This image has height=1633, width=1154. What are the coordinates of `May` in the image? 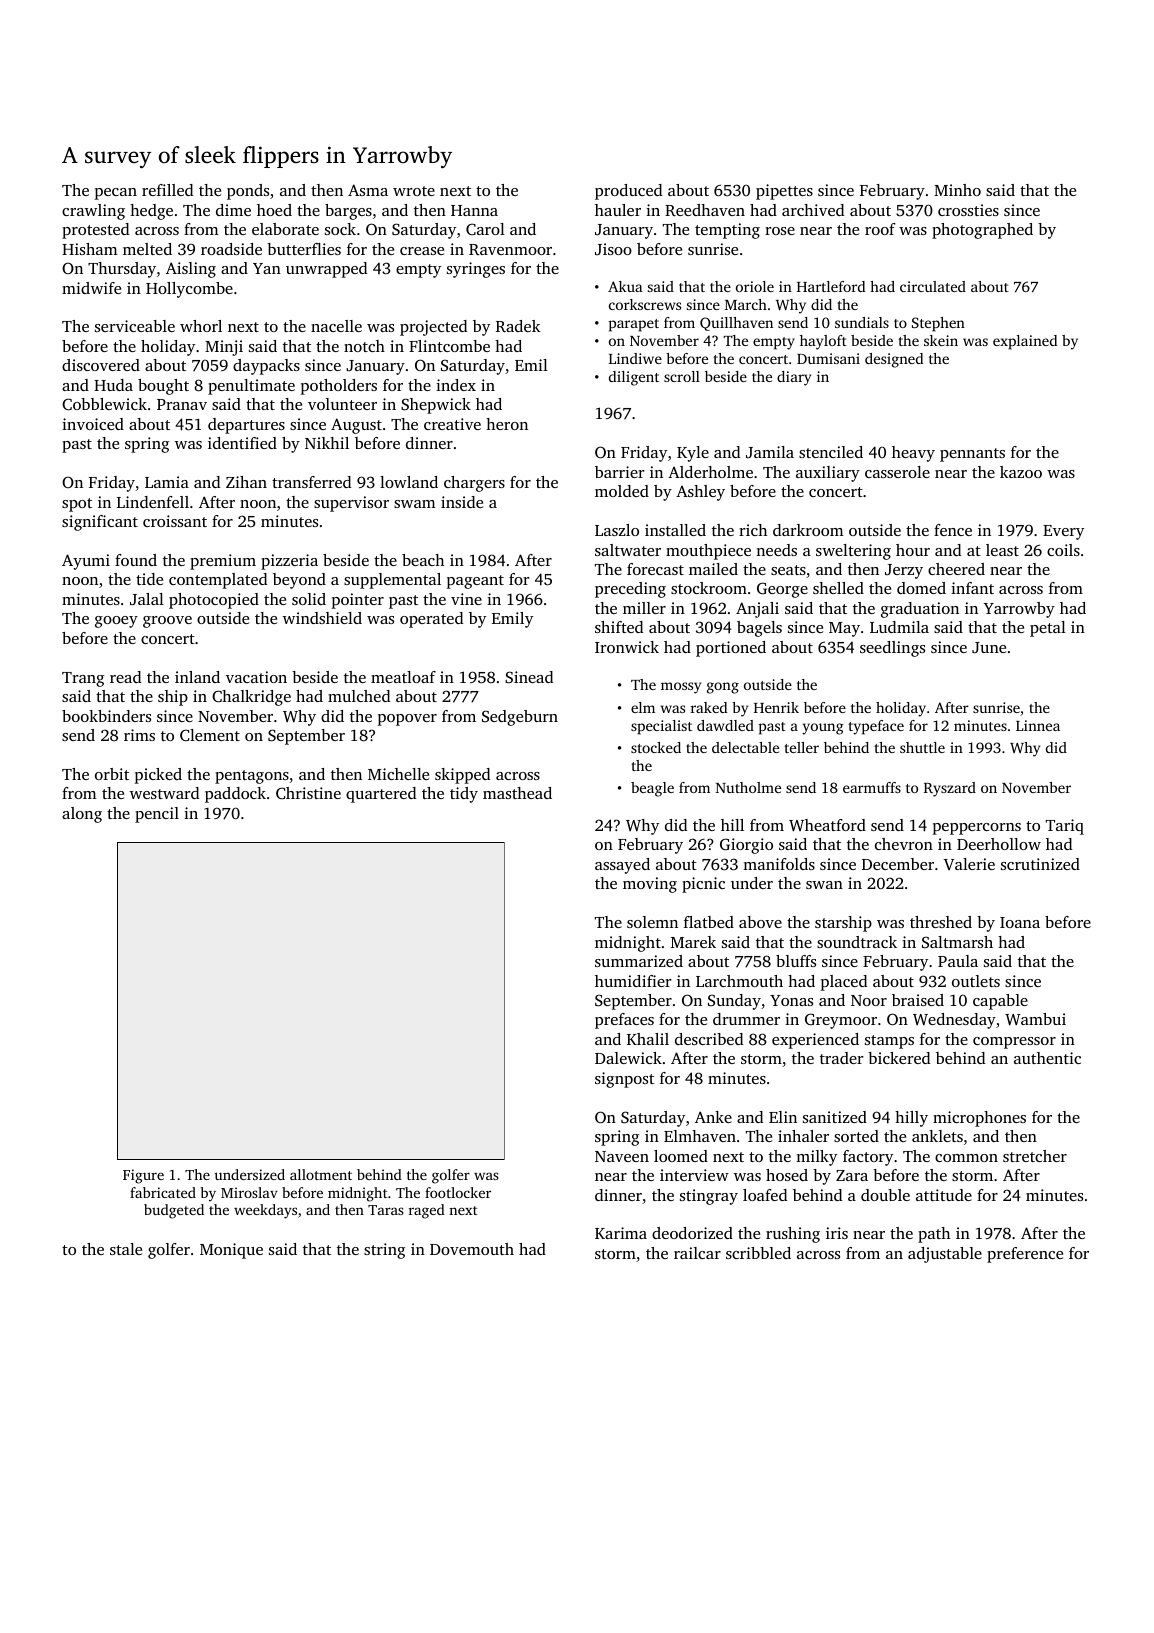 It's located at (844, 629).
